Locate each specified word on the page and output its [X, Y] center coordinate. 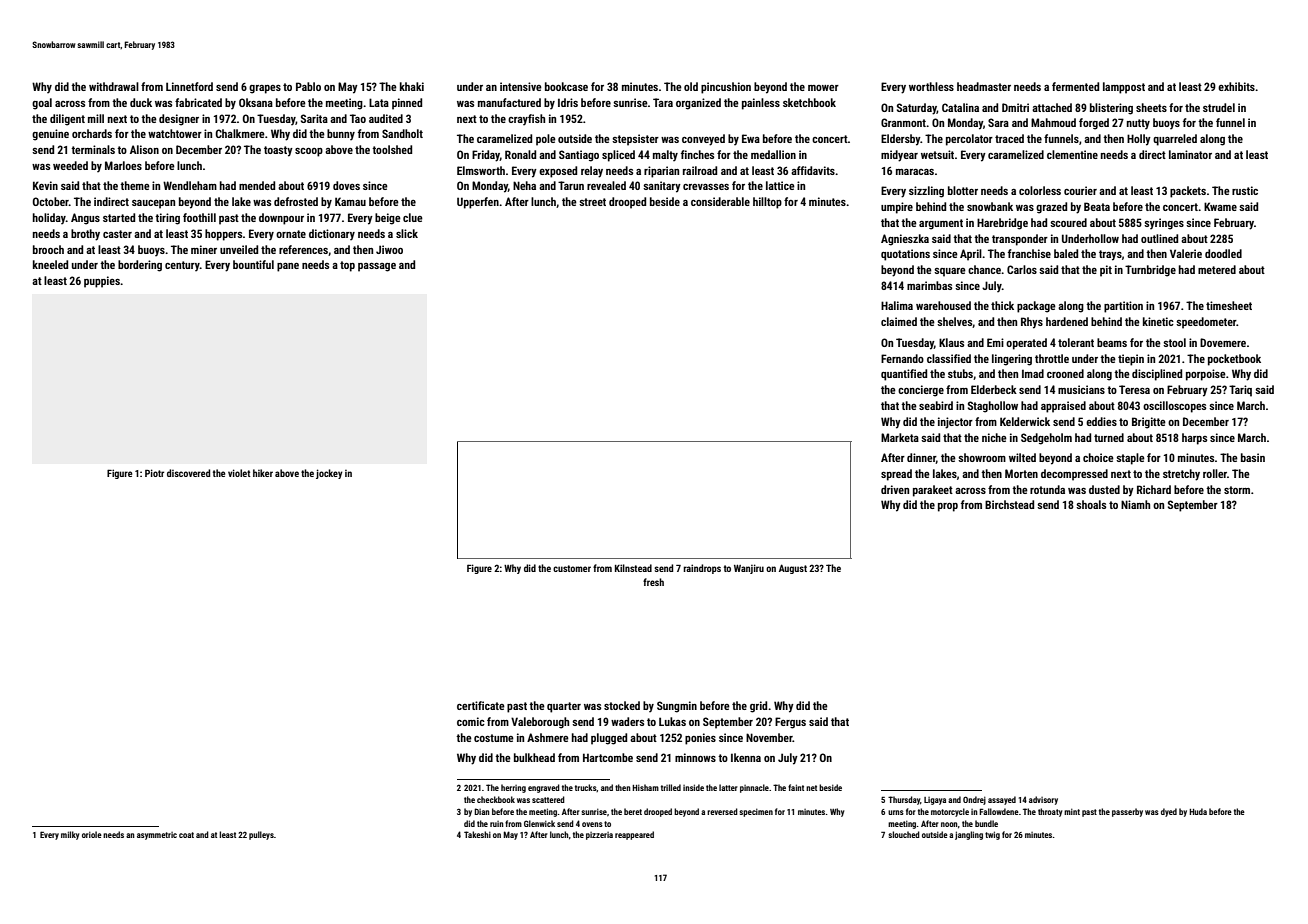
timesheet [1229, 305]
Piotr [154, 473]
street [592, 202]
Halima [897, 305]
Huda [1198, 811]
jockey [329, 474]
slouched [904, 834]
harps [1194, 439]
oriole [92, 834]
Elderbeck [994, 389]
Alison [144, 149]
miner [204, 249]
